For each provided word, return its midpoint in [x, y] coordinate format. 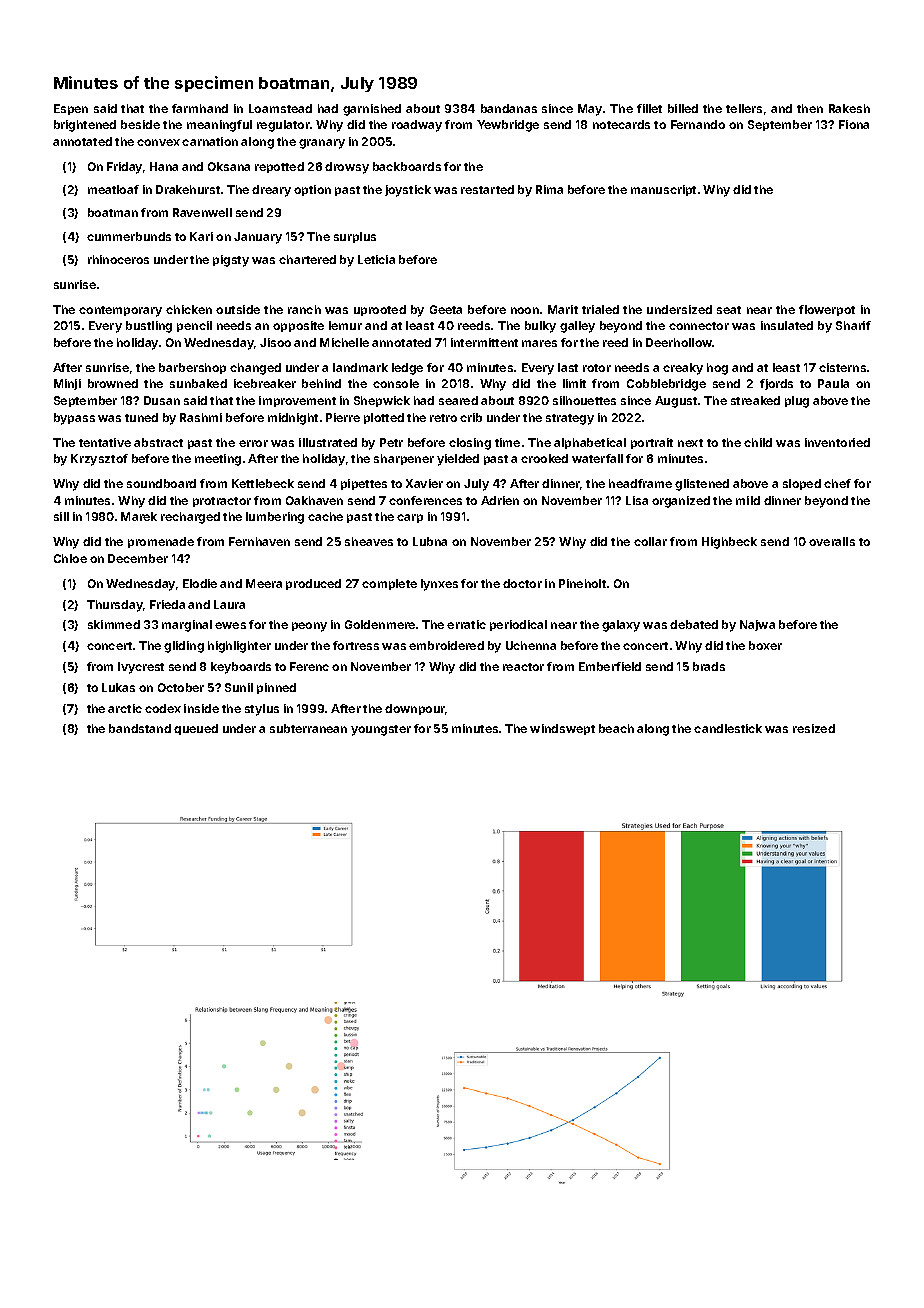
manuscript [663, 190]
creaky [683, 369]
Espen [71, 109]
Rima [549, 189]
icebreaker [265, 383]
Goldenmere [380, 624]
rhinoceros [118, 259]
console [396, 383]
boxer [765, 645]
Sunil [239, 687]
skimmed [114, 624]
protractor [222, 502]
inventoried [837, 442]
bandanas [509, 108]
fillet [649, 108]
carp [410, 518]
